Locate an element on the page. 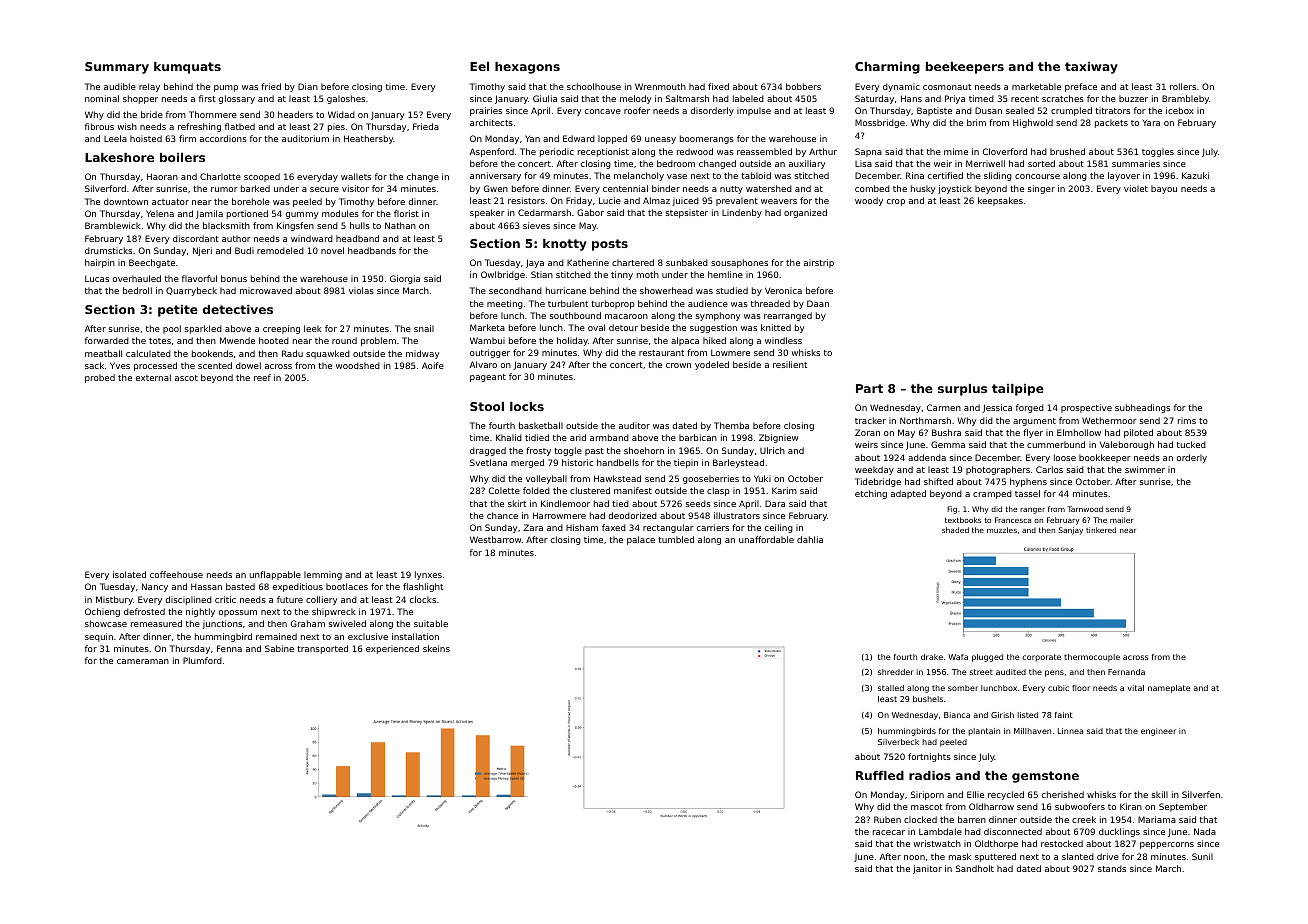 The width and height of the page is (1308, 924). icebox is located at coordinates (1180, 110).
